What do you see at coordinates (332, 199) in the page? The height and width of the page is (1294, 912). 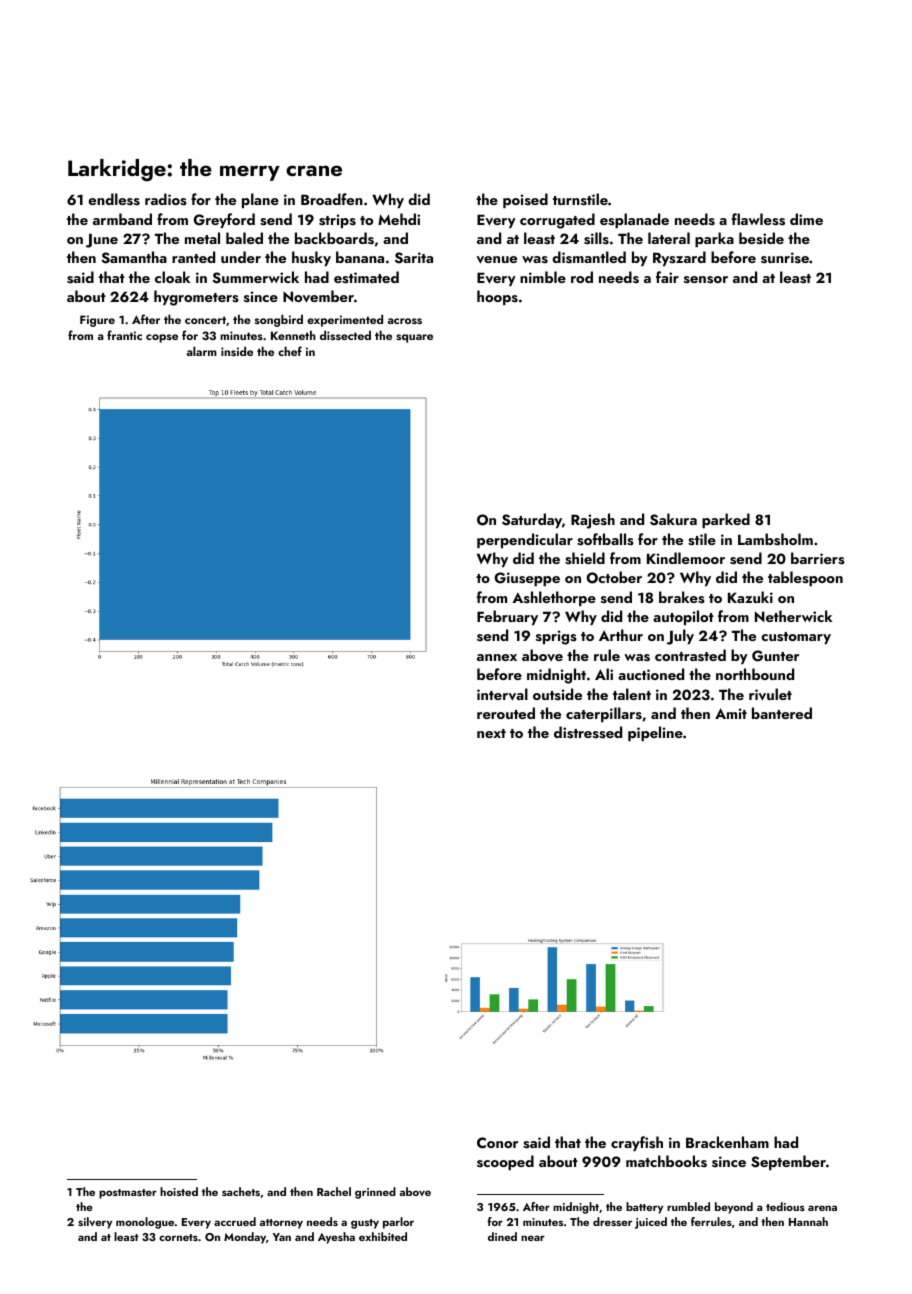 I see `Broadfen` at bounding box center [332, 199].
